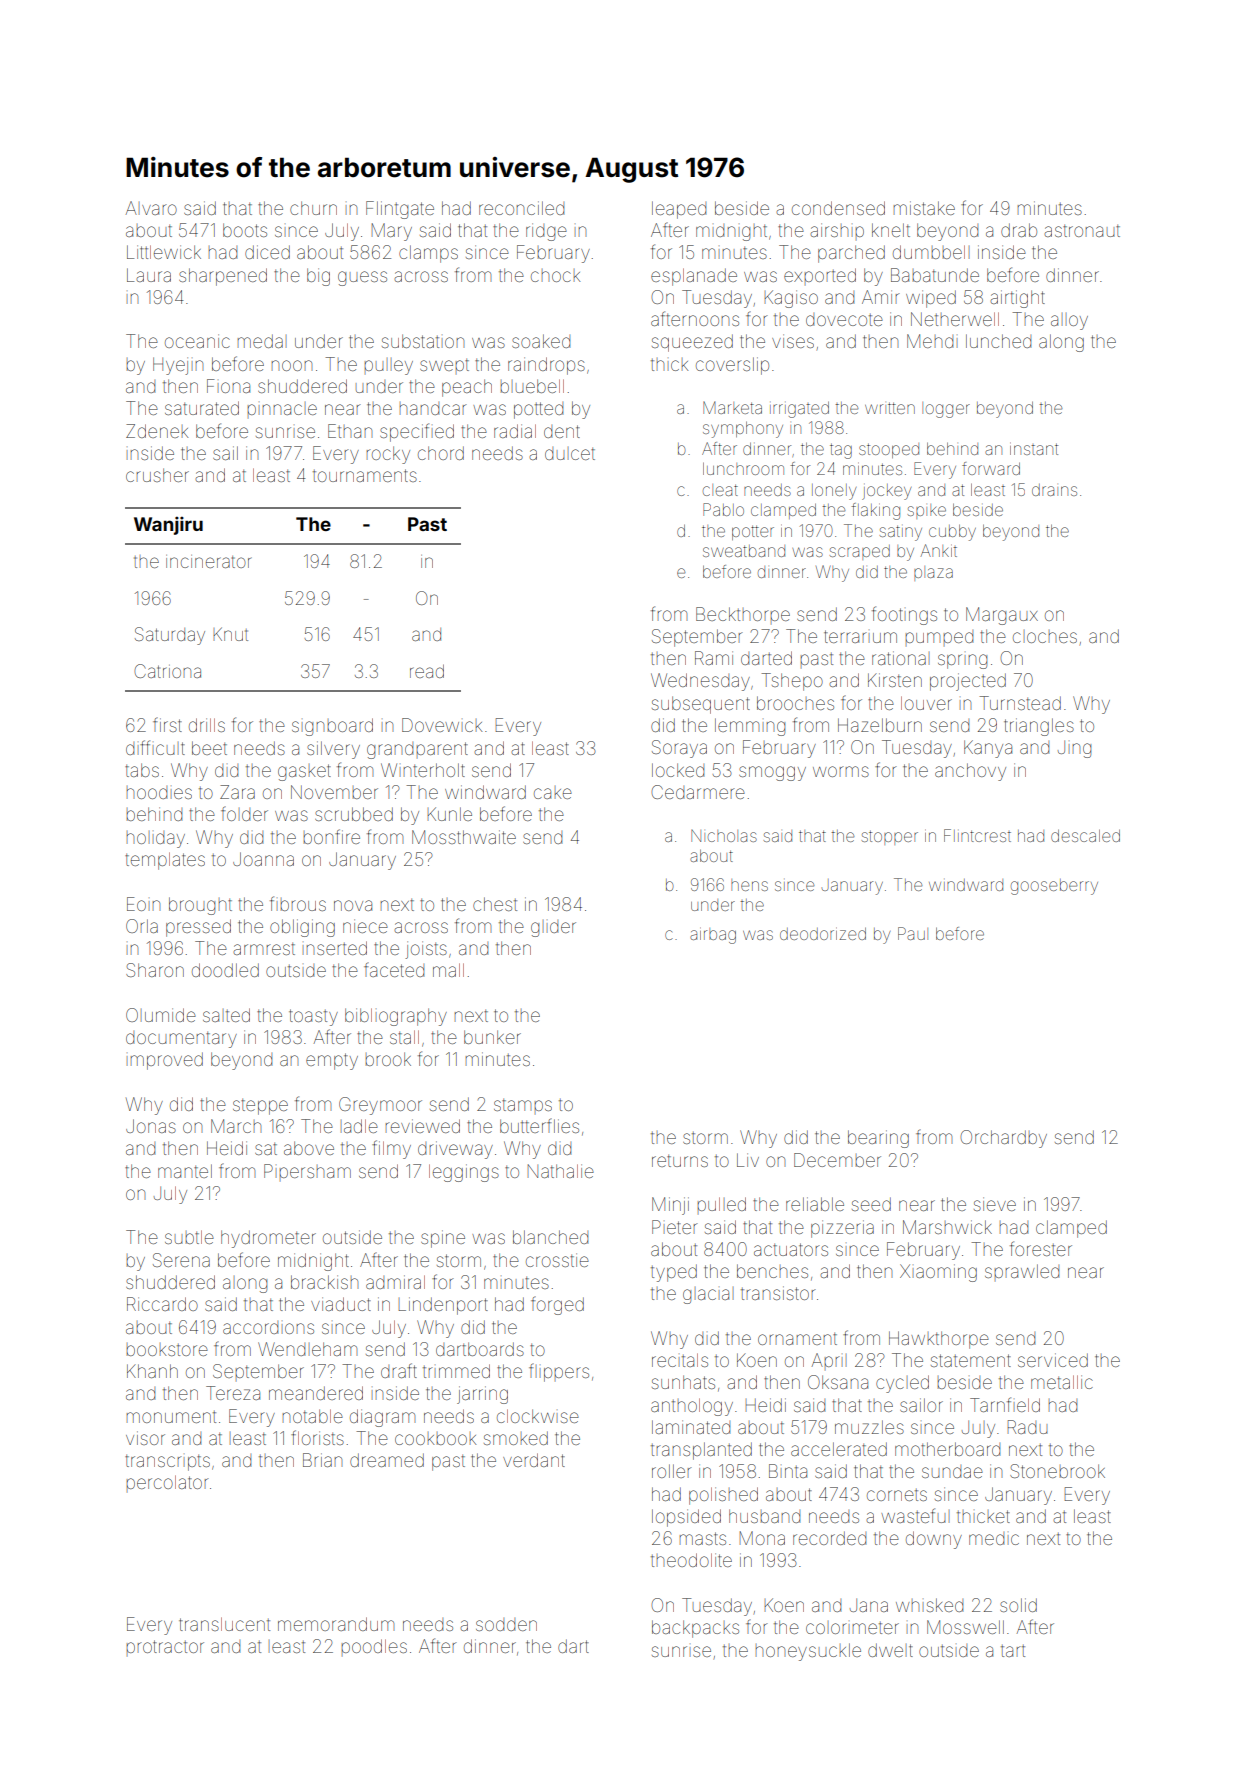 Image resolution: width=1248 pixels, height=1765 pixels. What do you see at coordinates (934, 1540) in the document?
I see `downy` at bounding box center [934, 1540].
